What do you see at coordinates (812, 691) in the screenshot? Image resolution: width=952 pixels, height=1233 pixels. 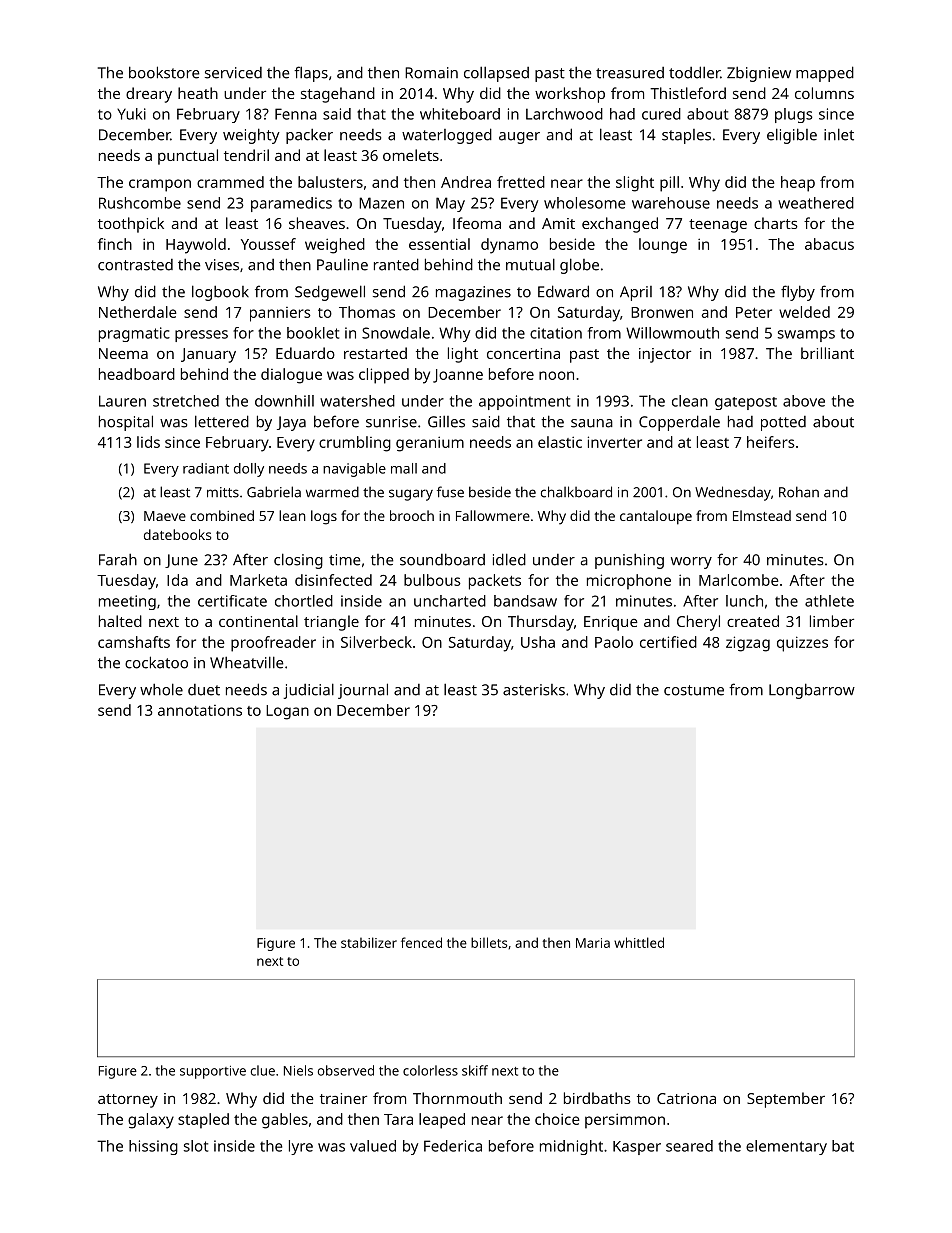 I see `Longbarrow` at bounding box center [812, 691].
